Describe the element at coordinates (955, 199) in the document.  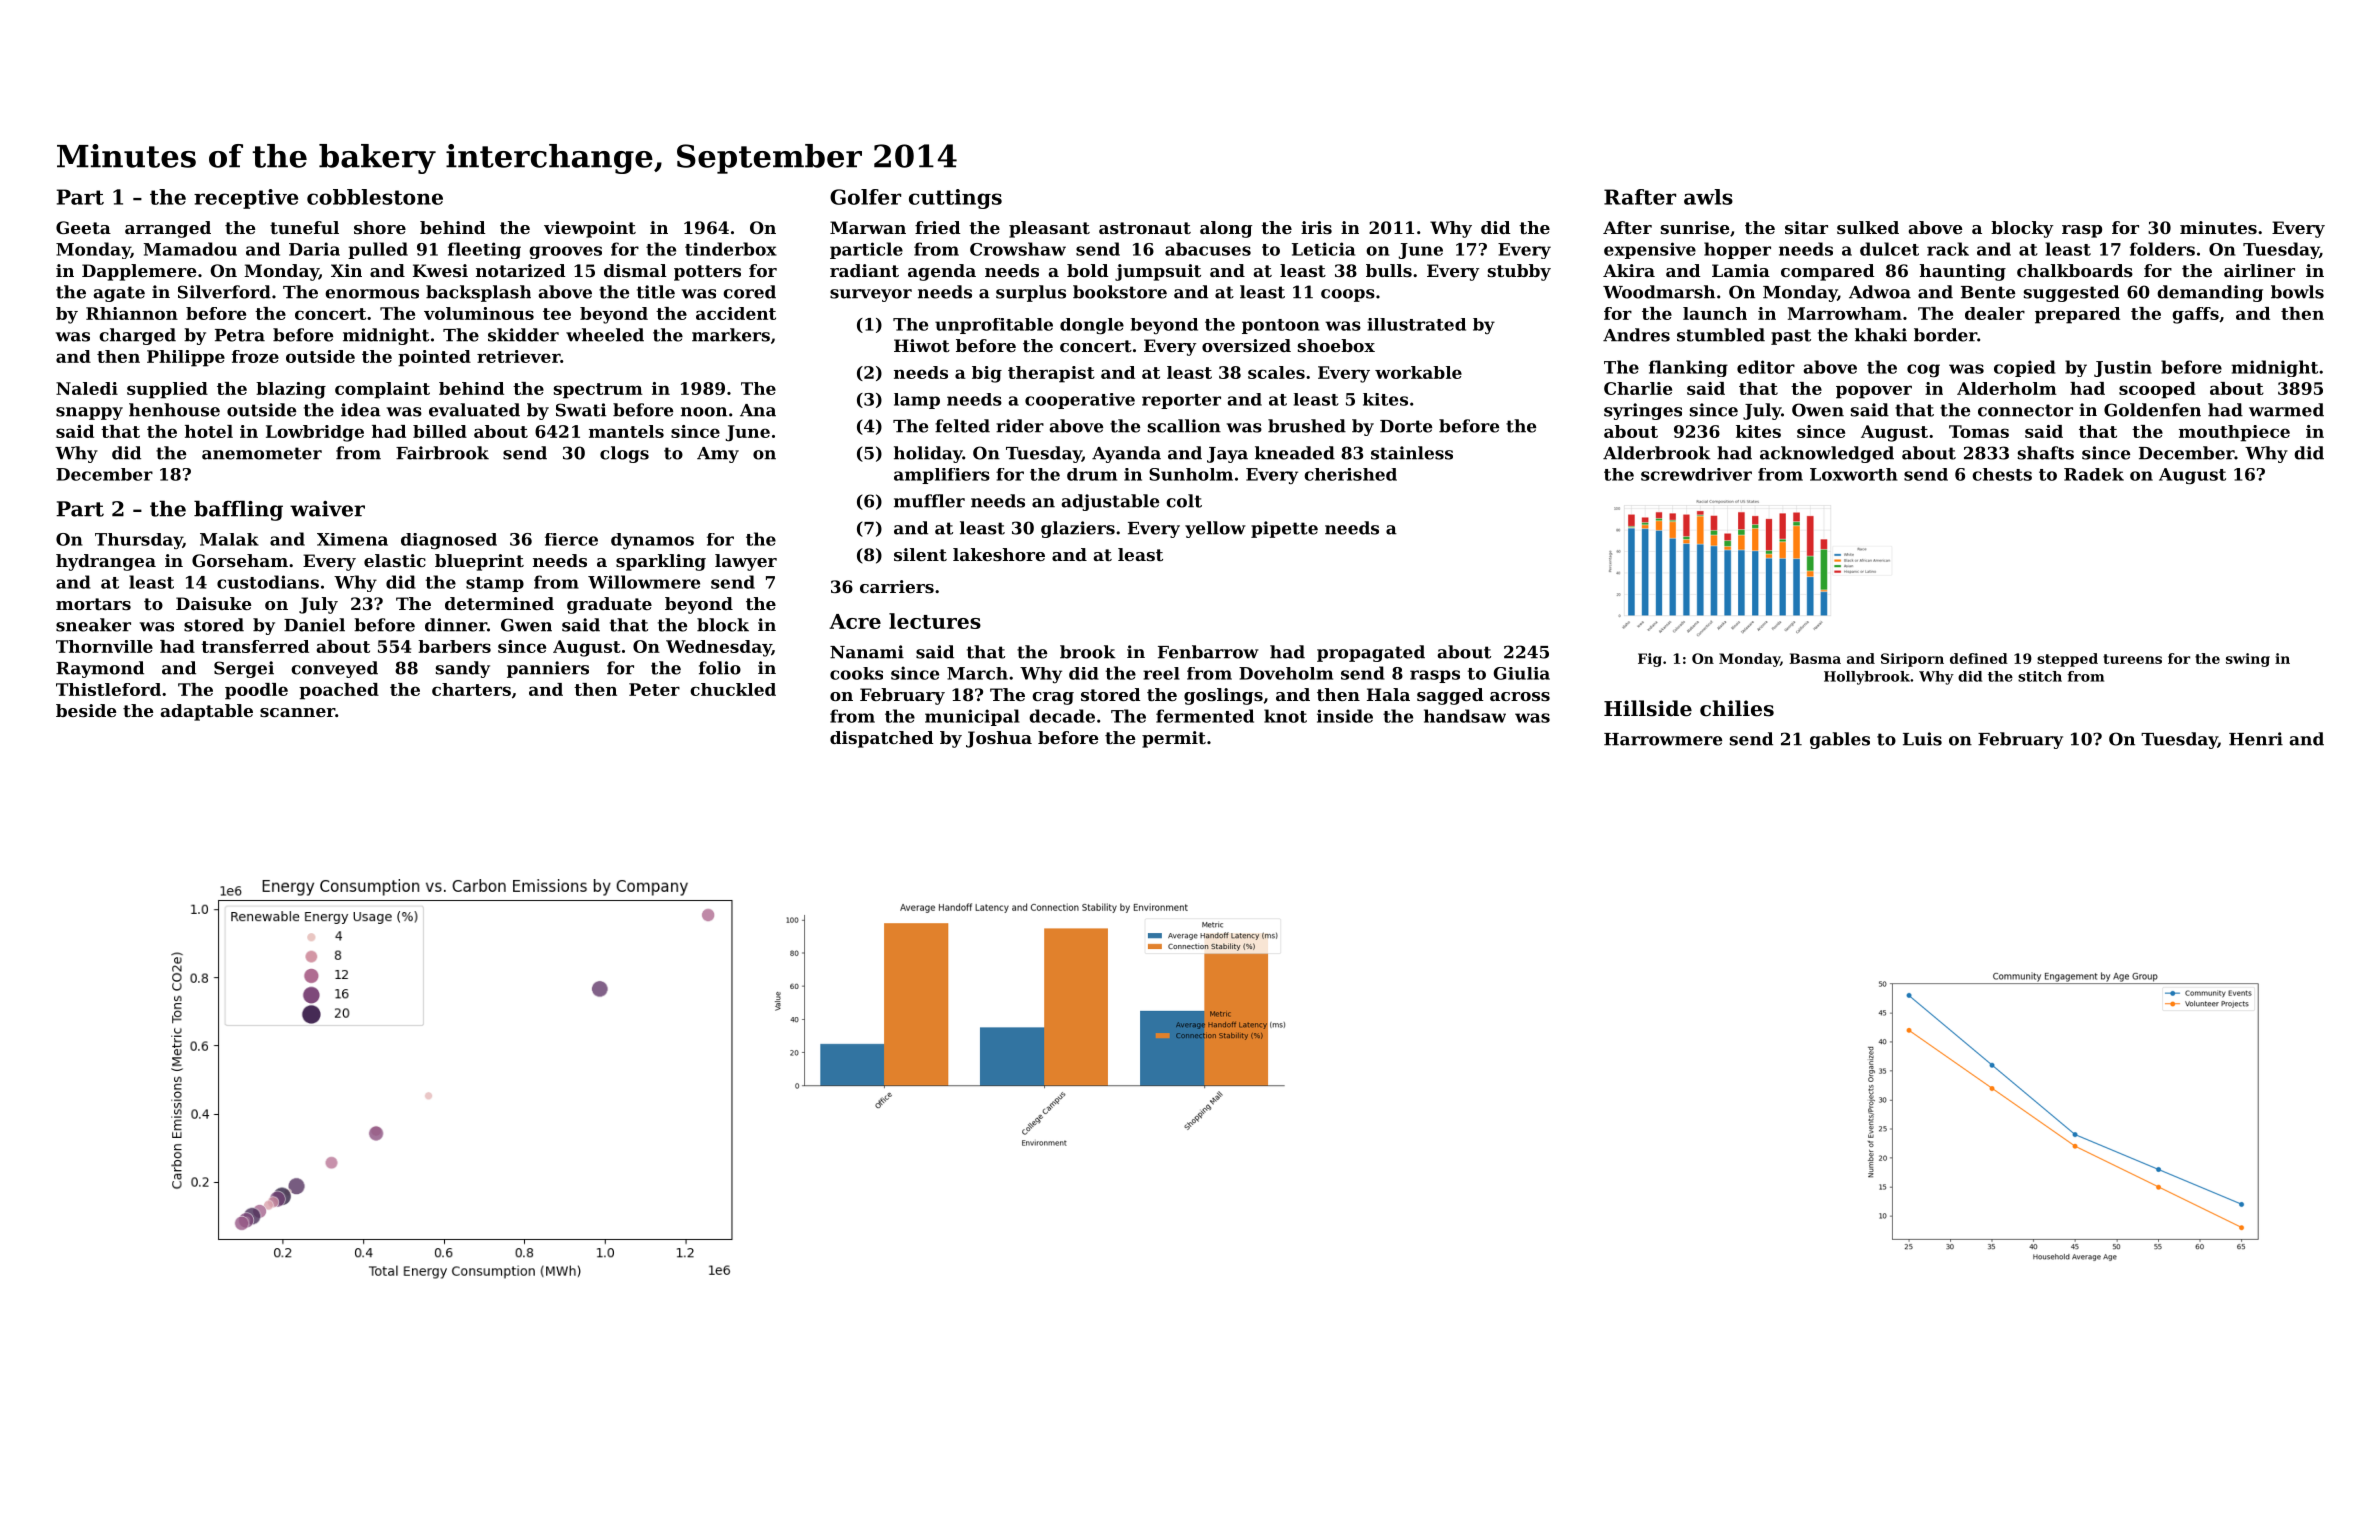
I see `cuttings` at that location.
